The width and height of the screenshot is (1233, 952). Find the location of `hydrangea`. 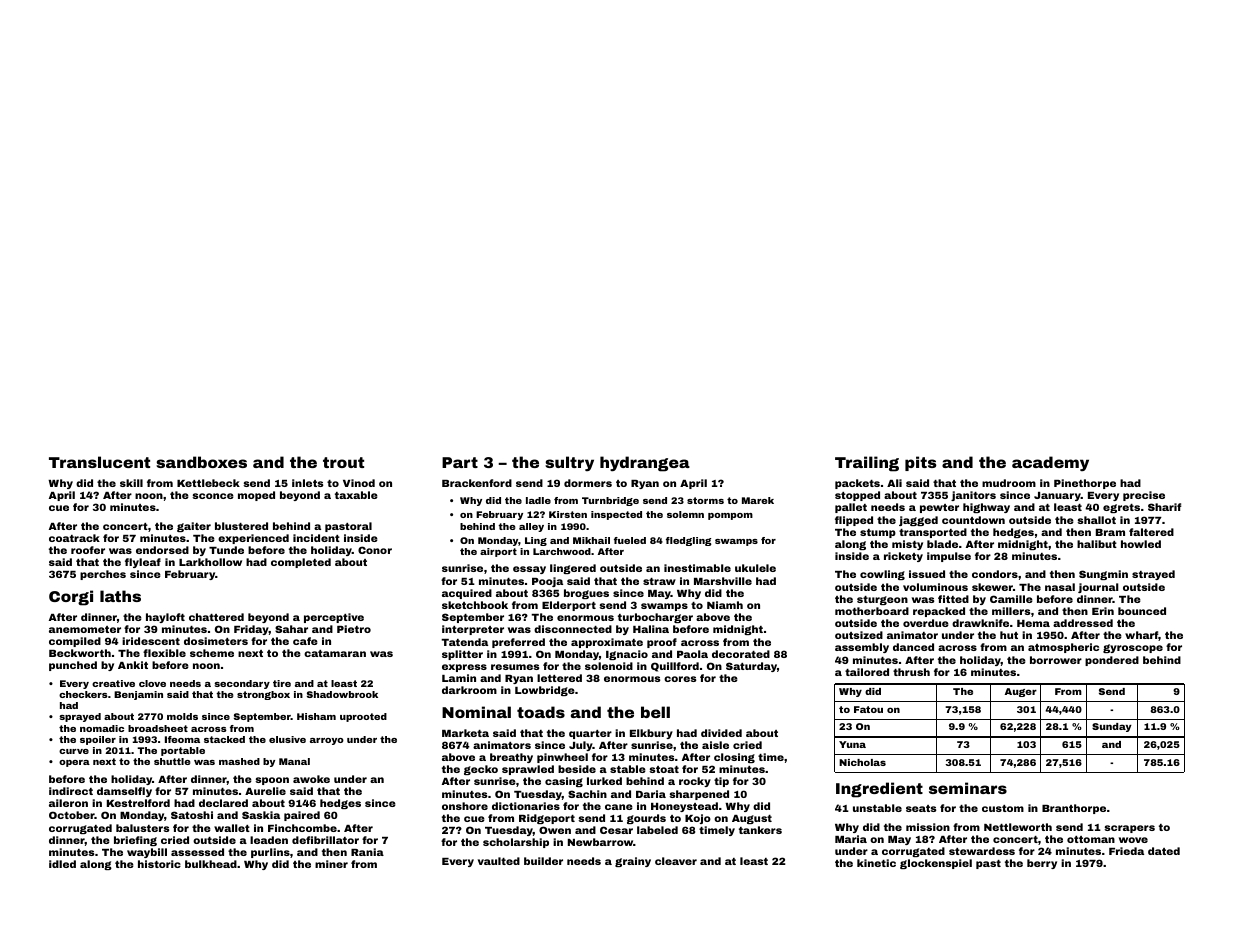

hydrangea is located at coordinates (645, 464).
